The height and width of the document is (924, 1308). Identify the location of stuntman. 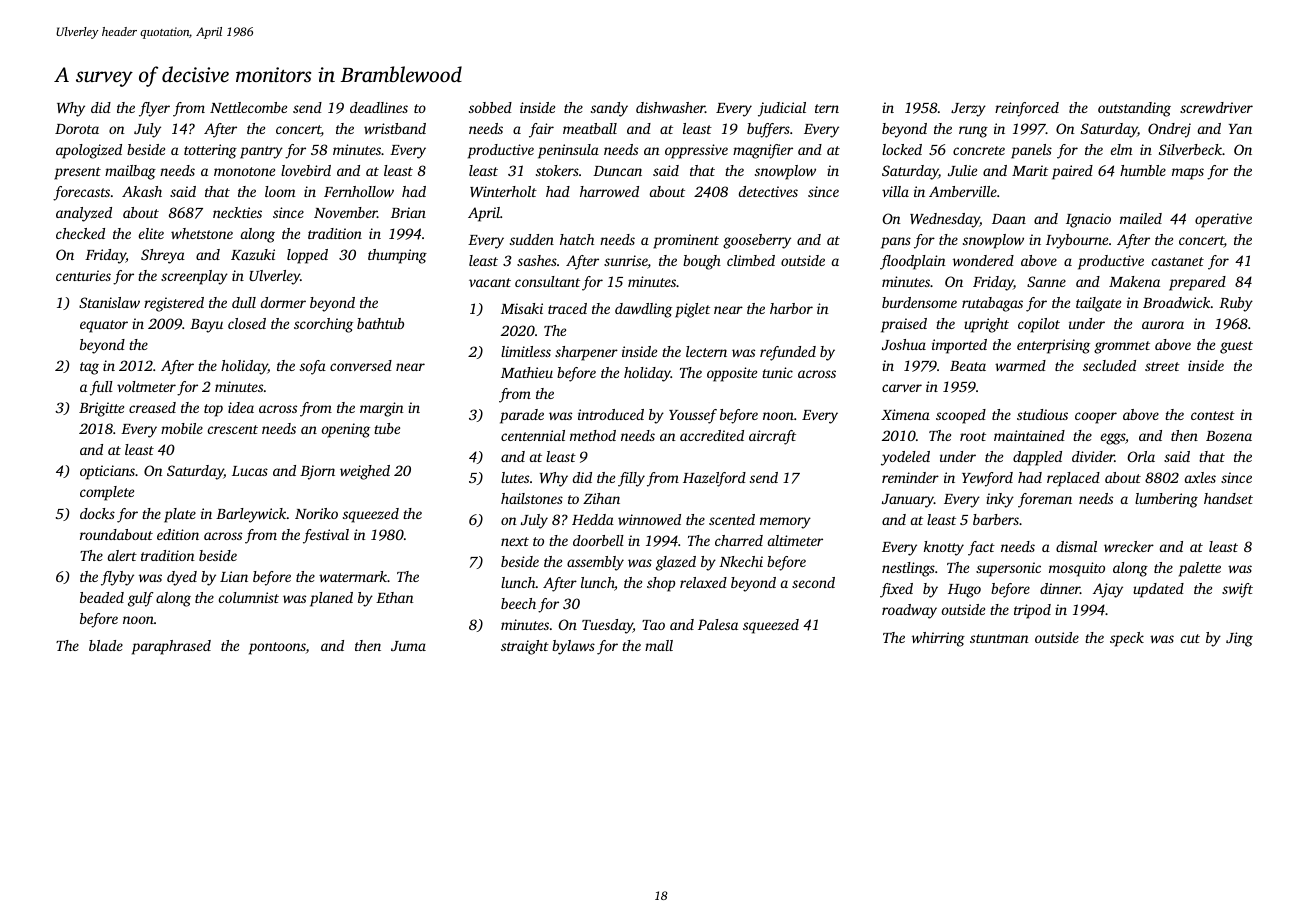
(999, 638).
